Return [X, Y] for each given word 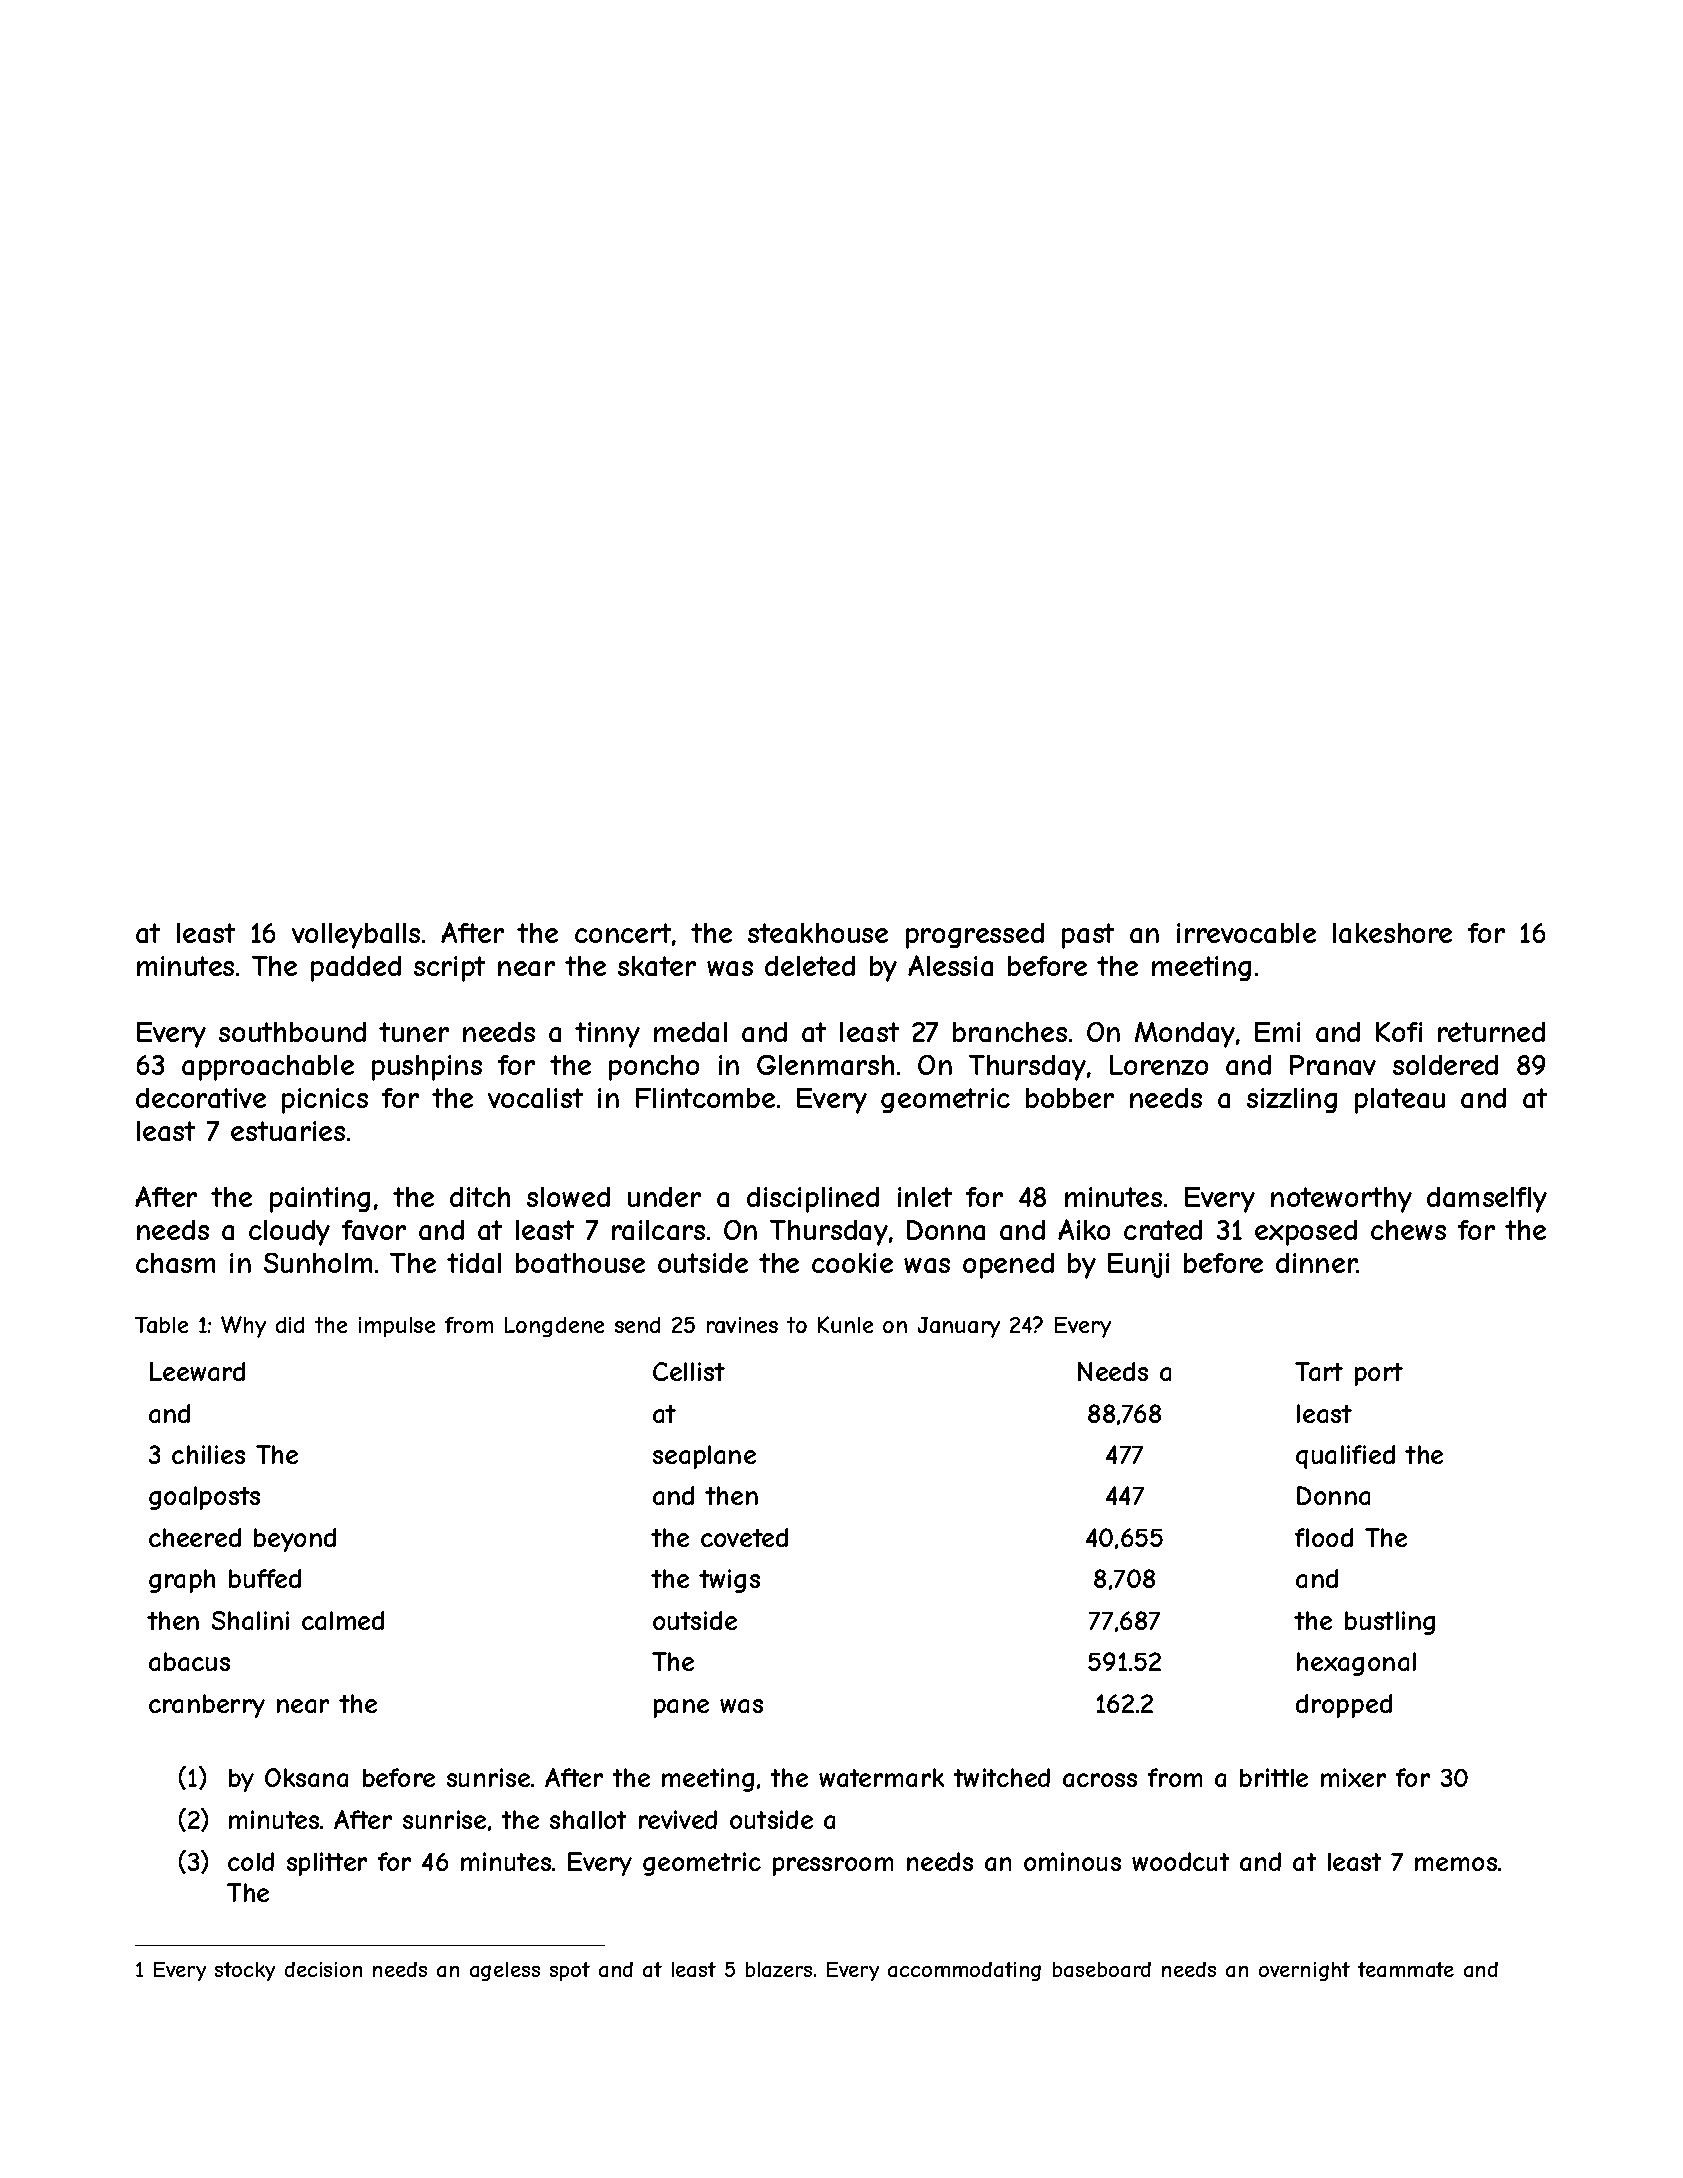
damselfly [1487, 1200]
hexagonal [1356, 1664]
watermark [881, 1777]
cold [251, 1861]
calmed [343, 1620]
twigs [729, 1581]
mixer [1353, 1777]
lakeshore [1392, 933]
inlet [925, 1197]
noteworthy [1341, 1200]
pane [681, 1708]
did [290, 1325]
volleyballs [356, 936]
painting [320, 1200]
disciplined [813, 1200]
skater [657, 966]
